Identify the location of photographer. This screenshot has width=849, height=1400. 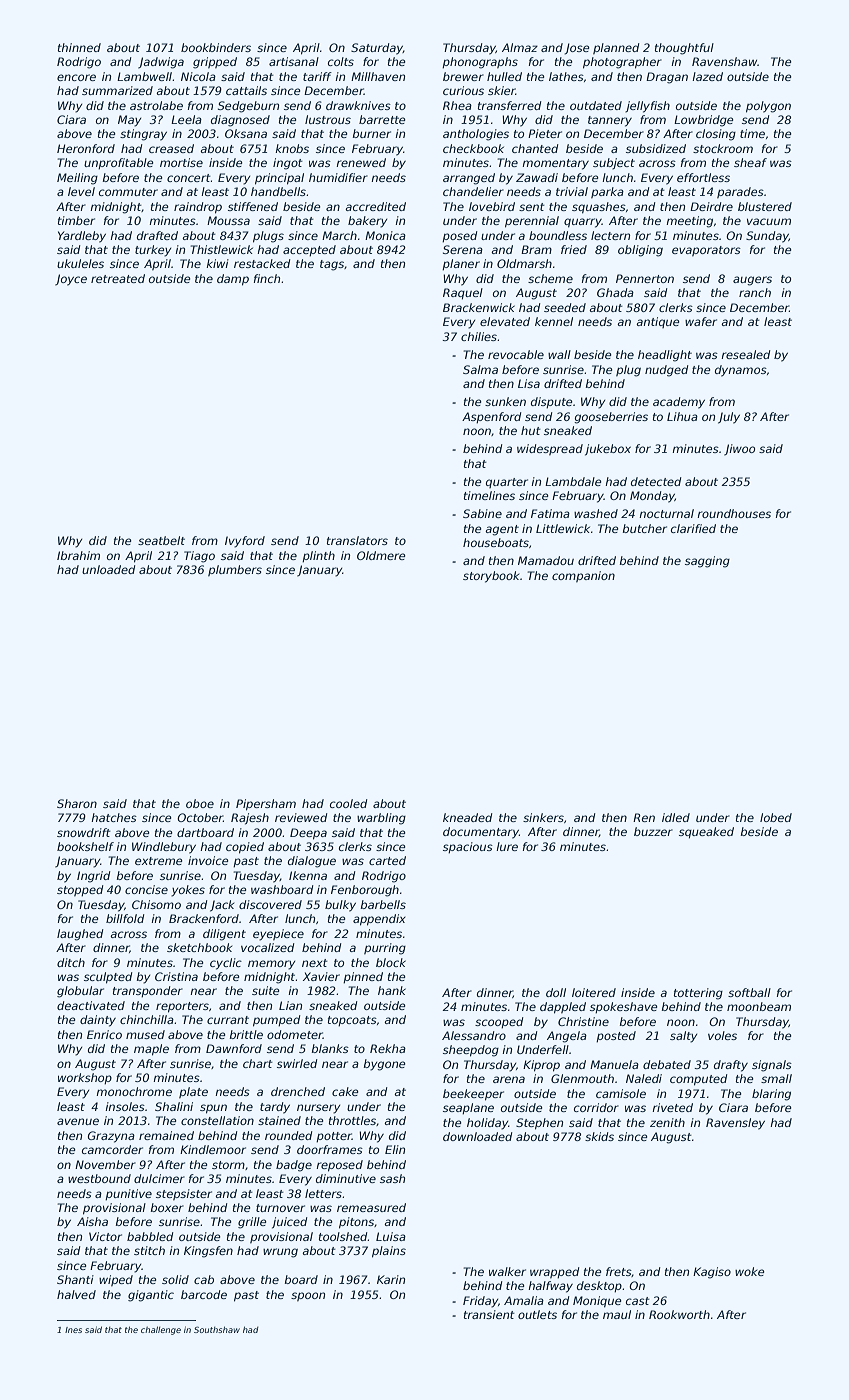
(622, 63).
